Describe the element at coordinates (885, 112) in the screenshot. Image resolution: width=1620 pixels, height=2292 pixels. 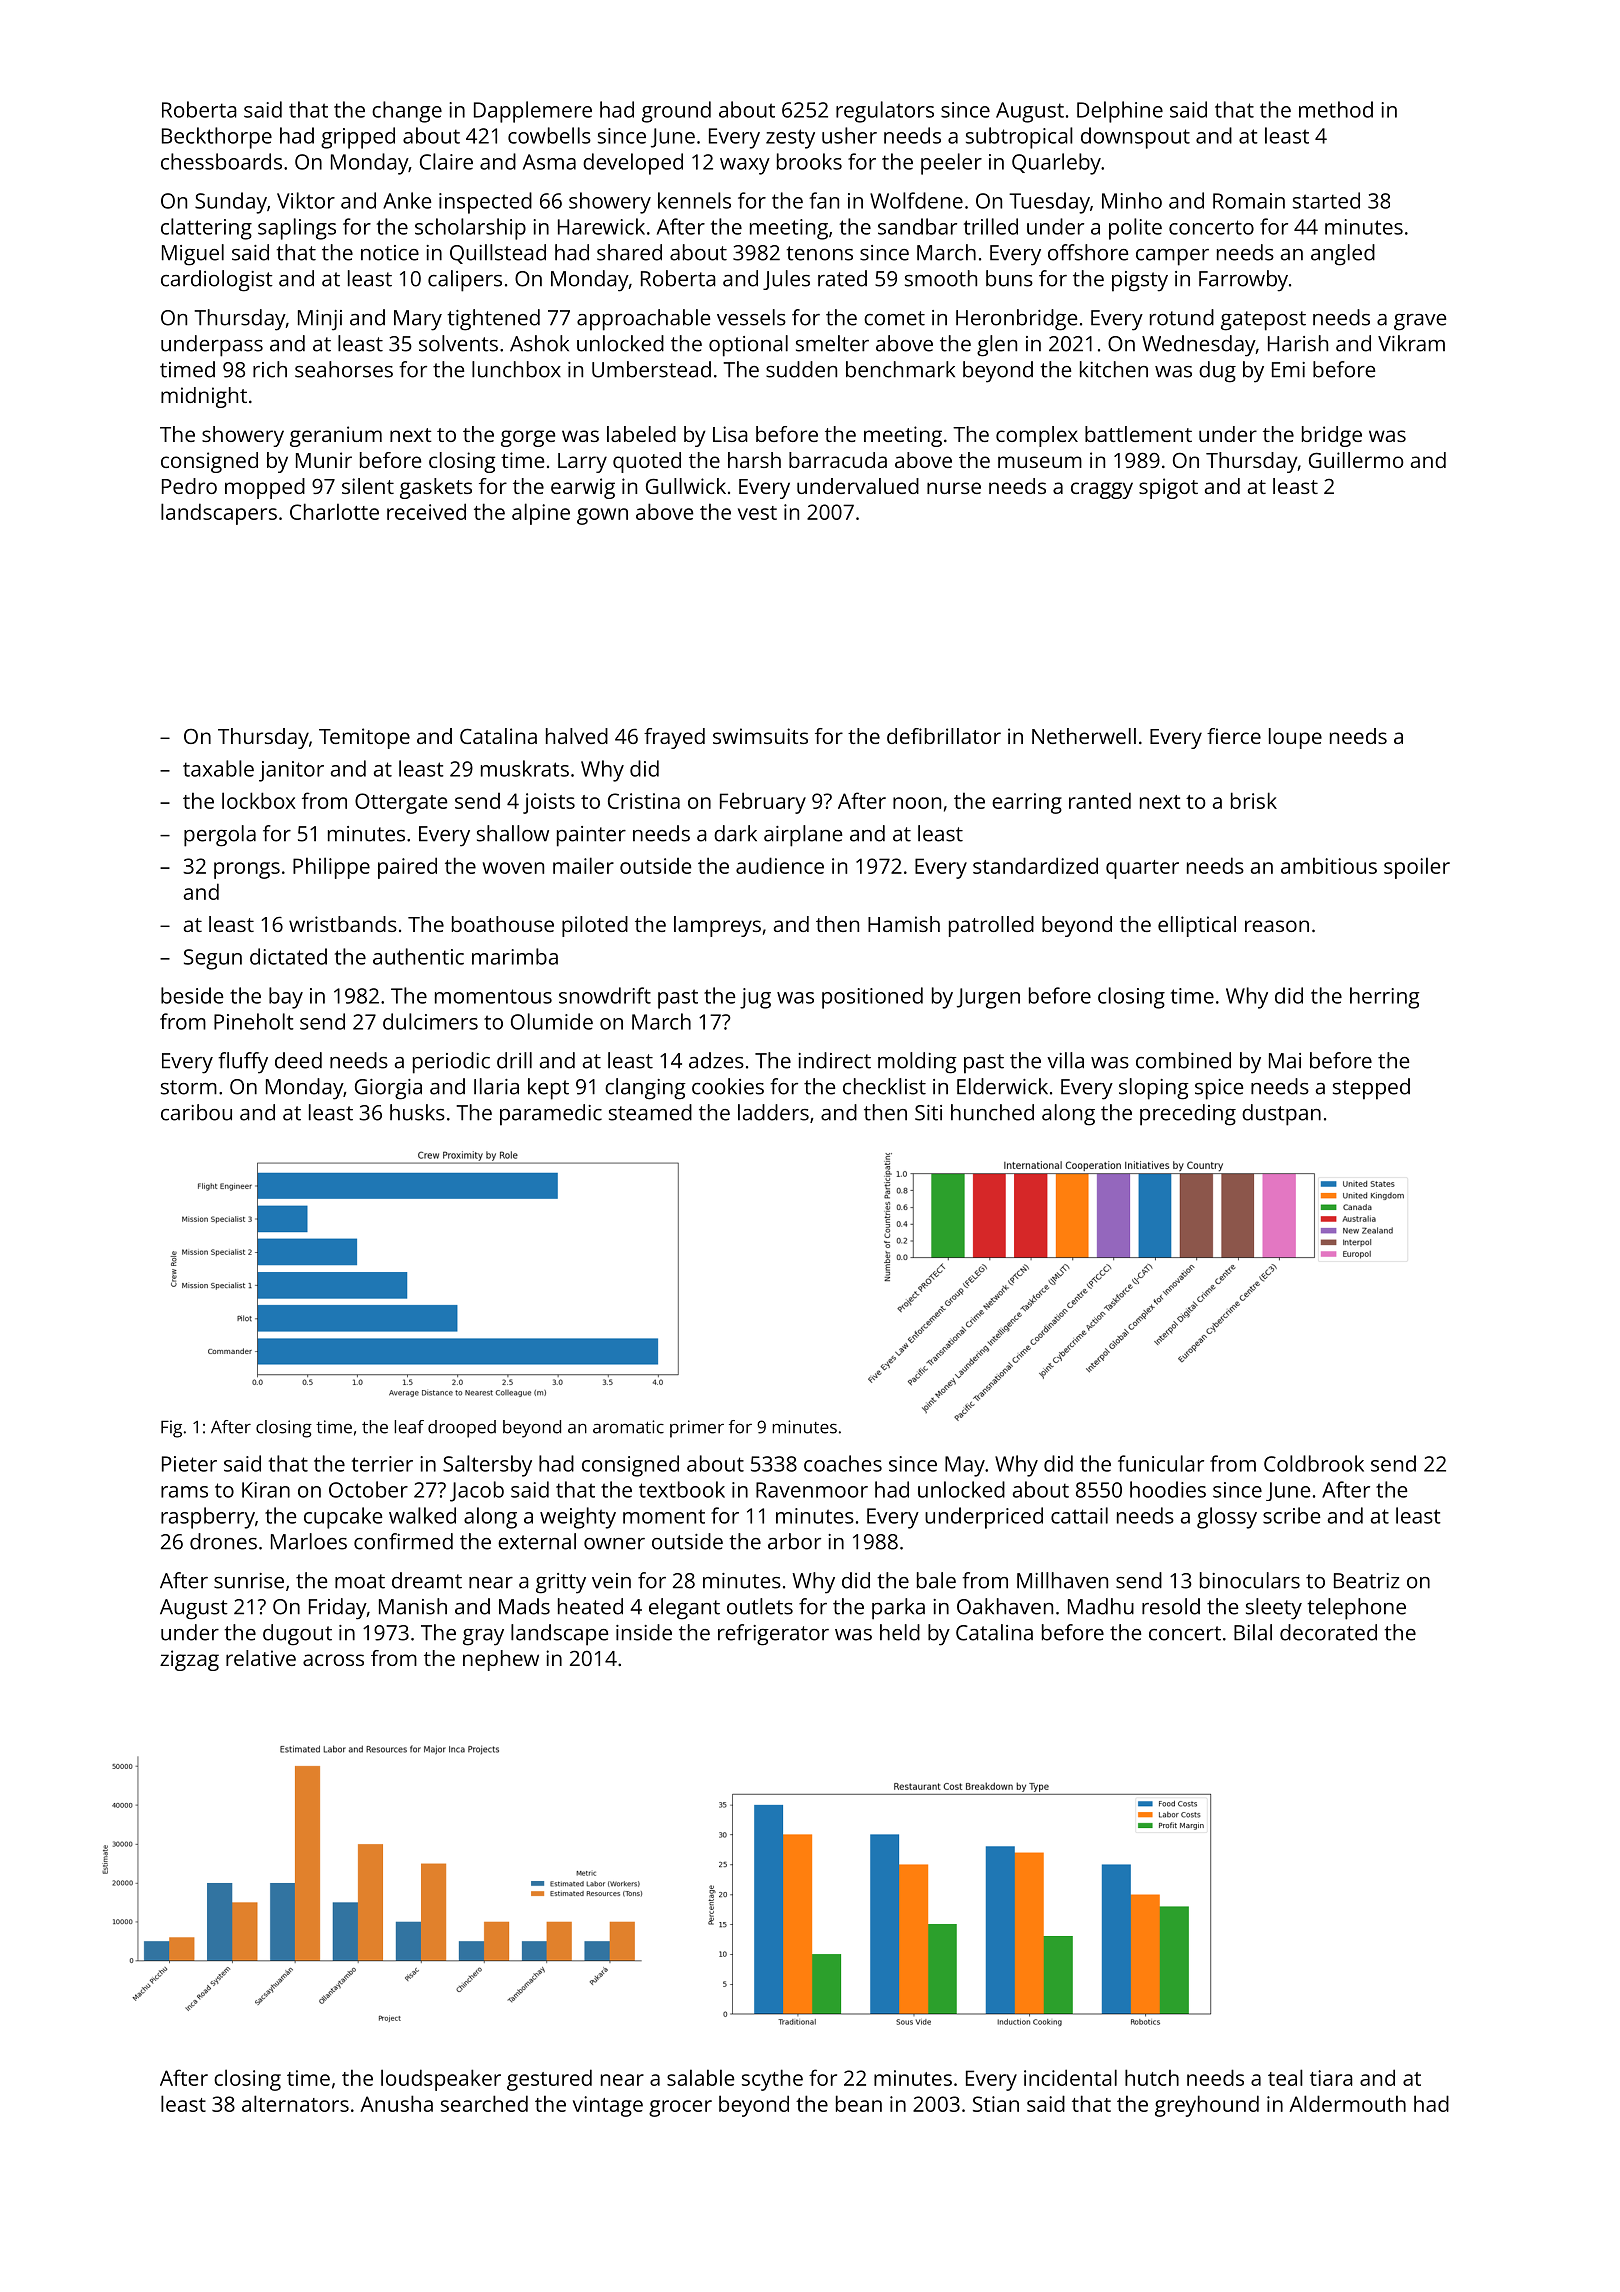
I see `regulators` at that location.
